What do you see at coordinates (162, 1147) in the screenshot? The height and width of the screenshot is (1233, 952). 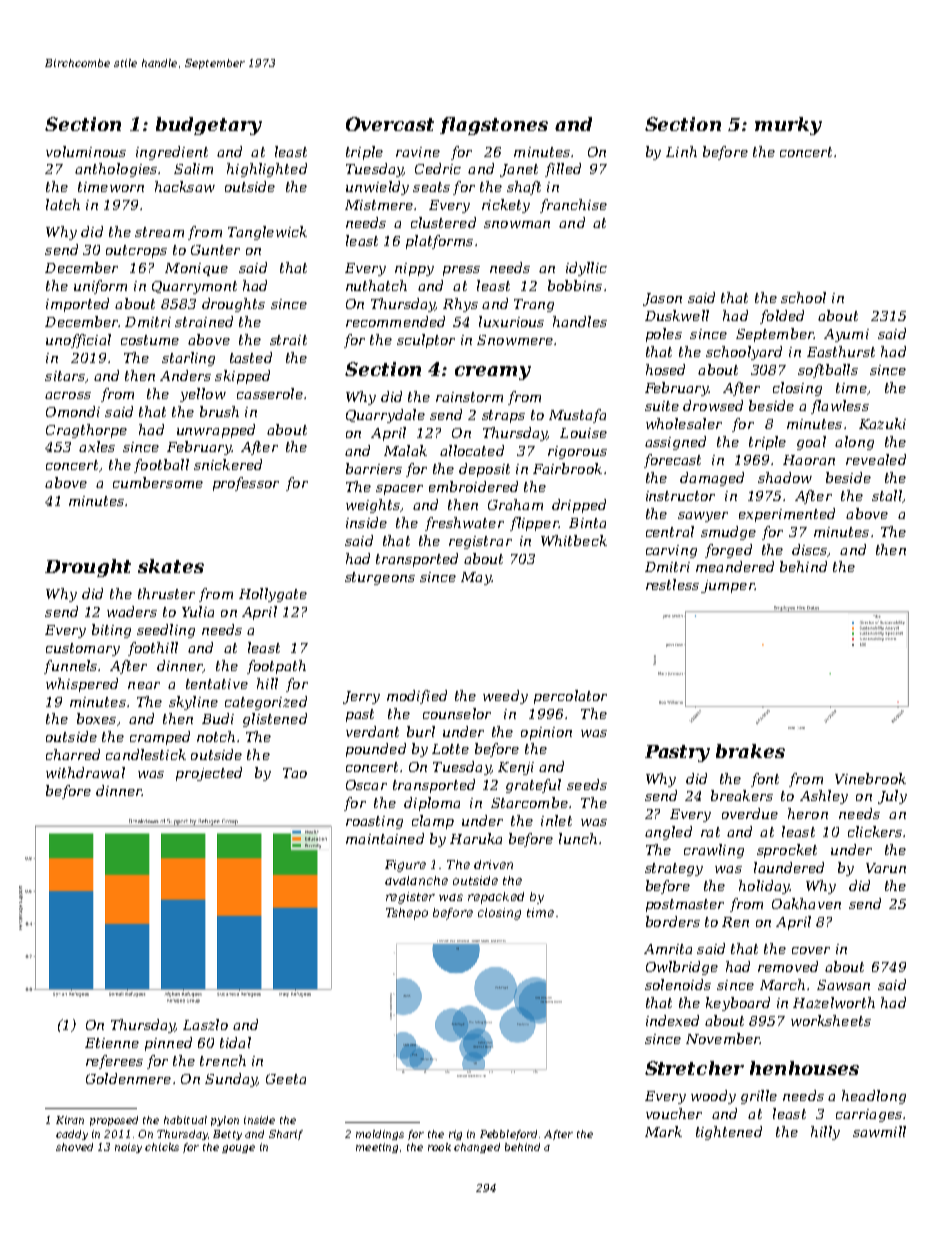 I see `chicks` at bounding box center [162, 1147].
